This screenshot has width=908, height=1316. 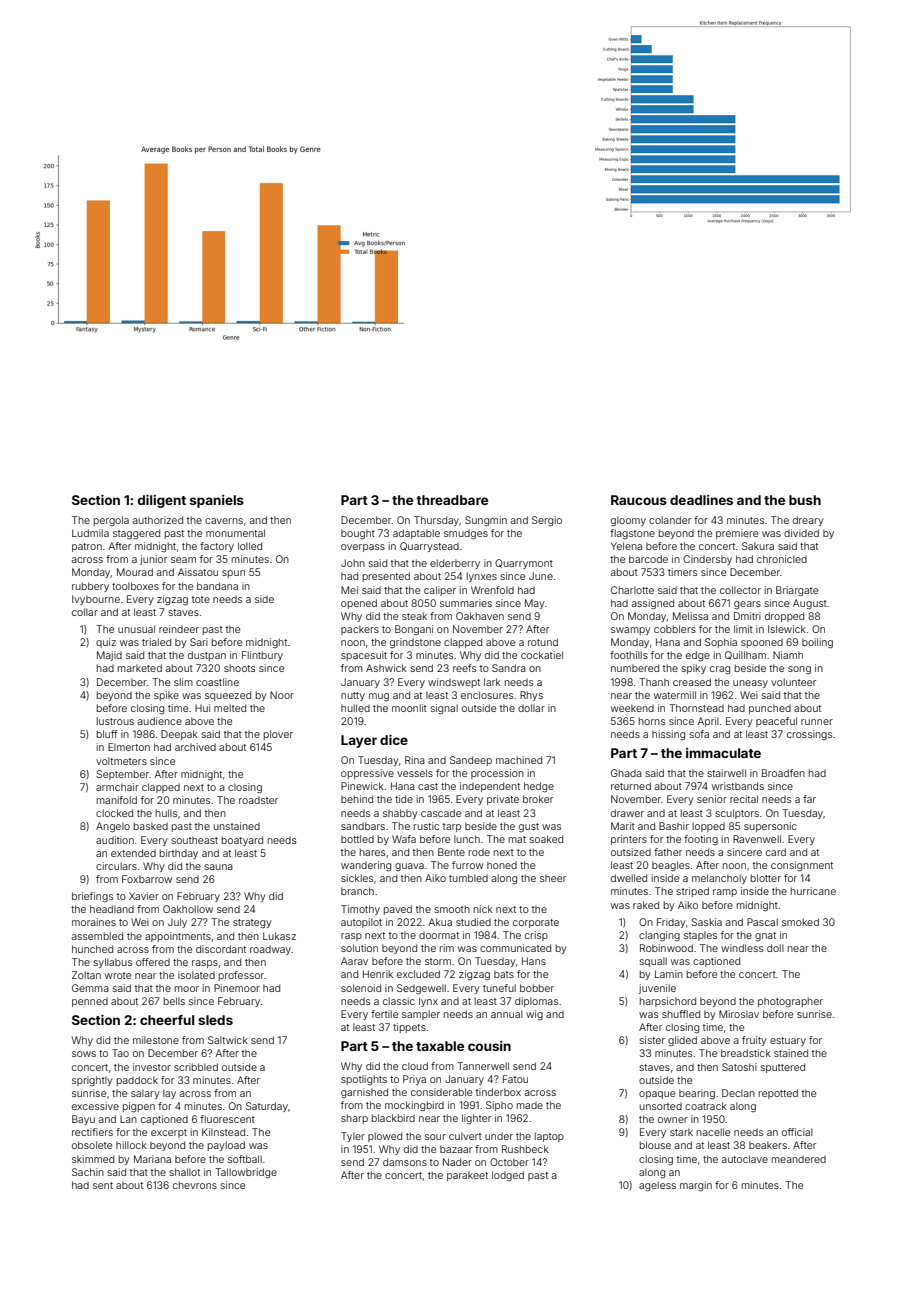 What do you see at coordinates (367, 774) in the screenshot?
I see `oppressive` at bounding box center [367, 774].
